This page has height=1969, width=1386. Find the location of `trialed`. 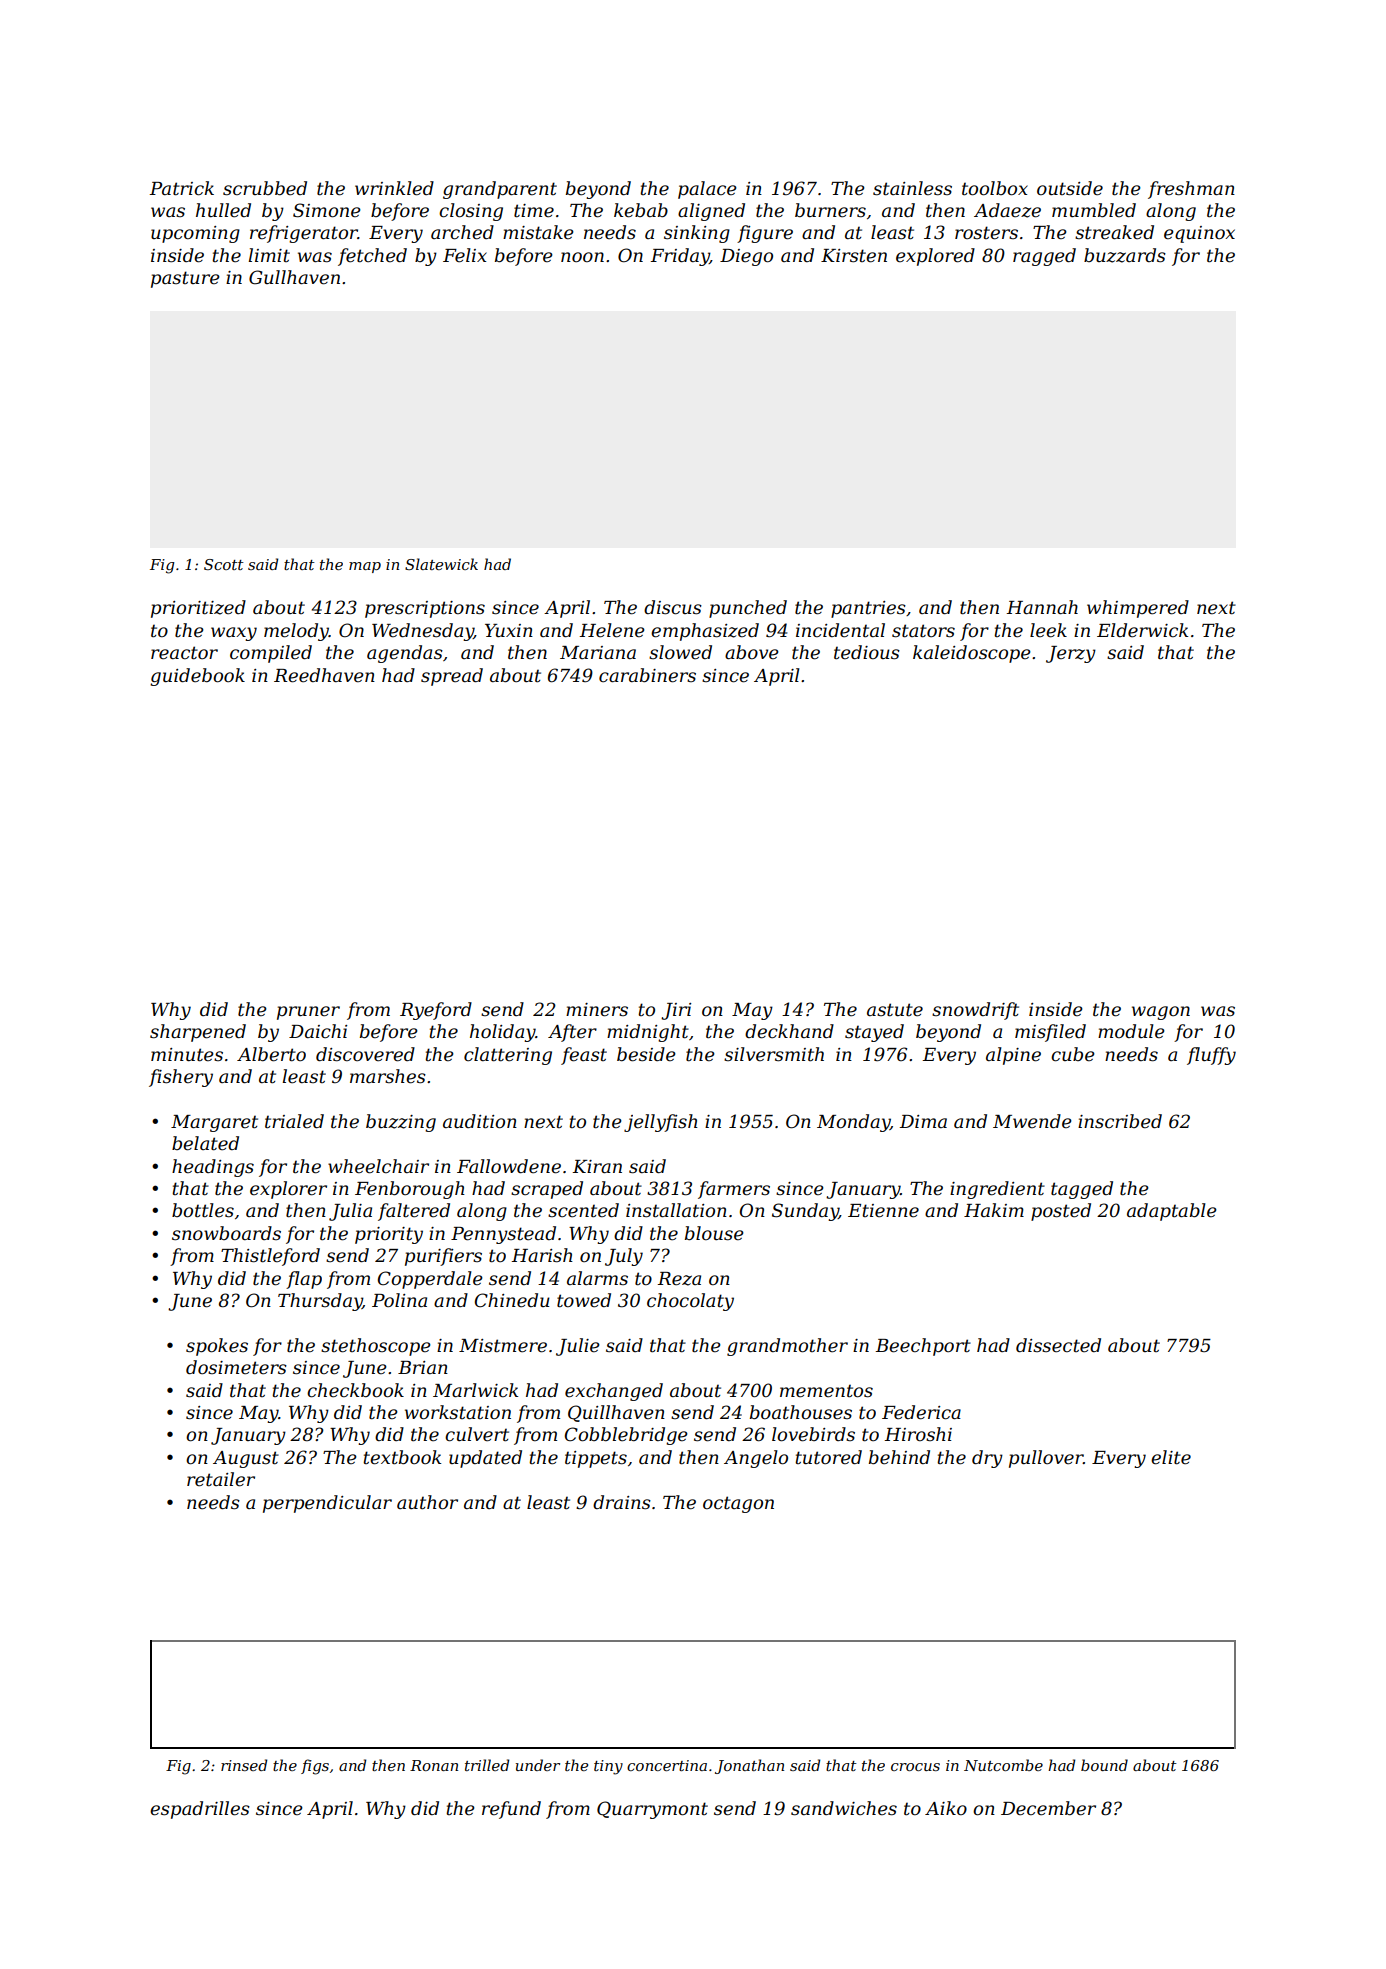

trialed is located at coordinates (294, 1121).
